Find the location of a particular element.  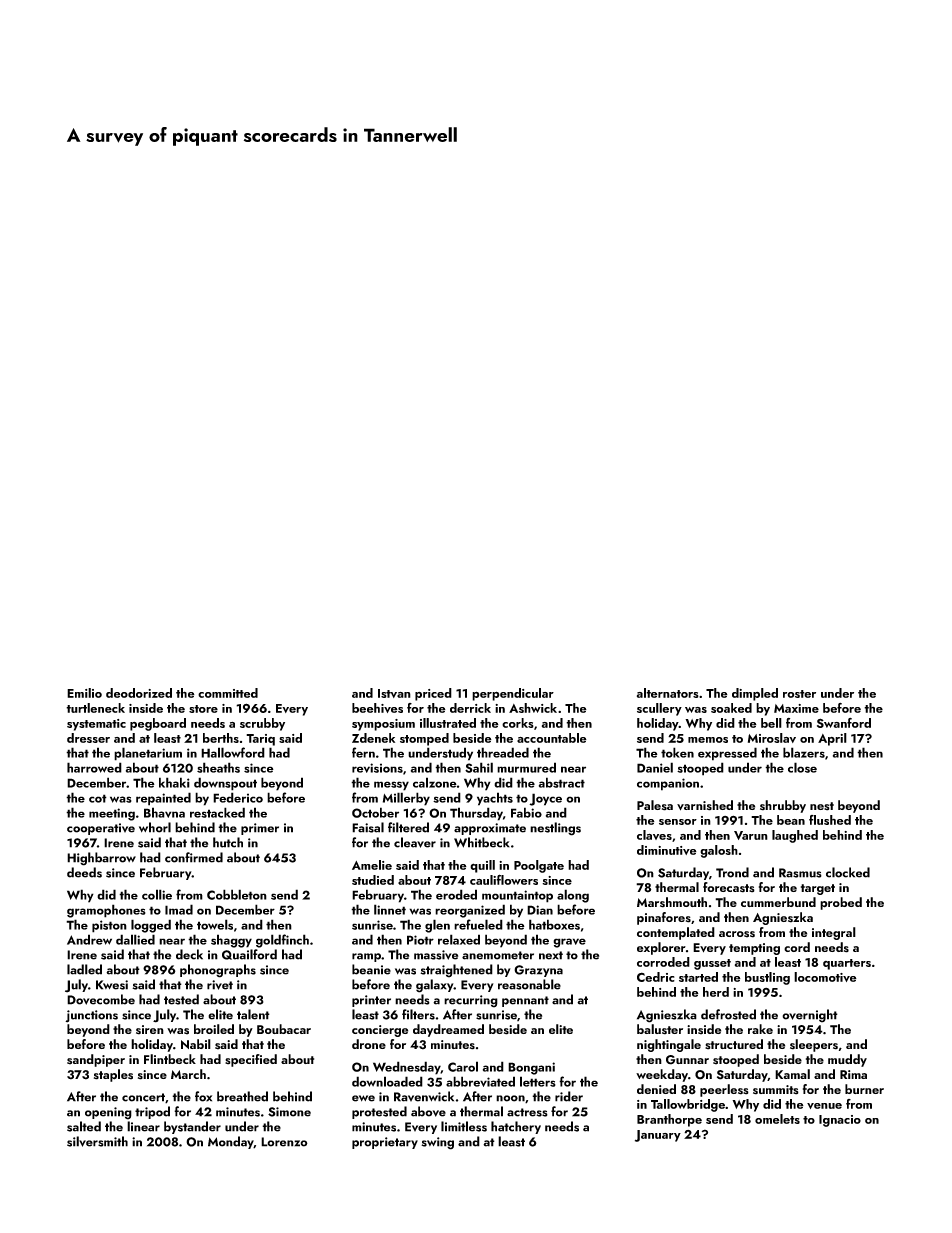

forecasts is located at coordinates (729, 887).
